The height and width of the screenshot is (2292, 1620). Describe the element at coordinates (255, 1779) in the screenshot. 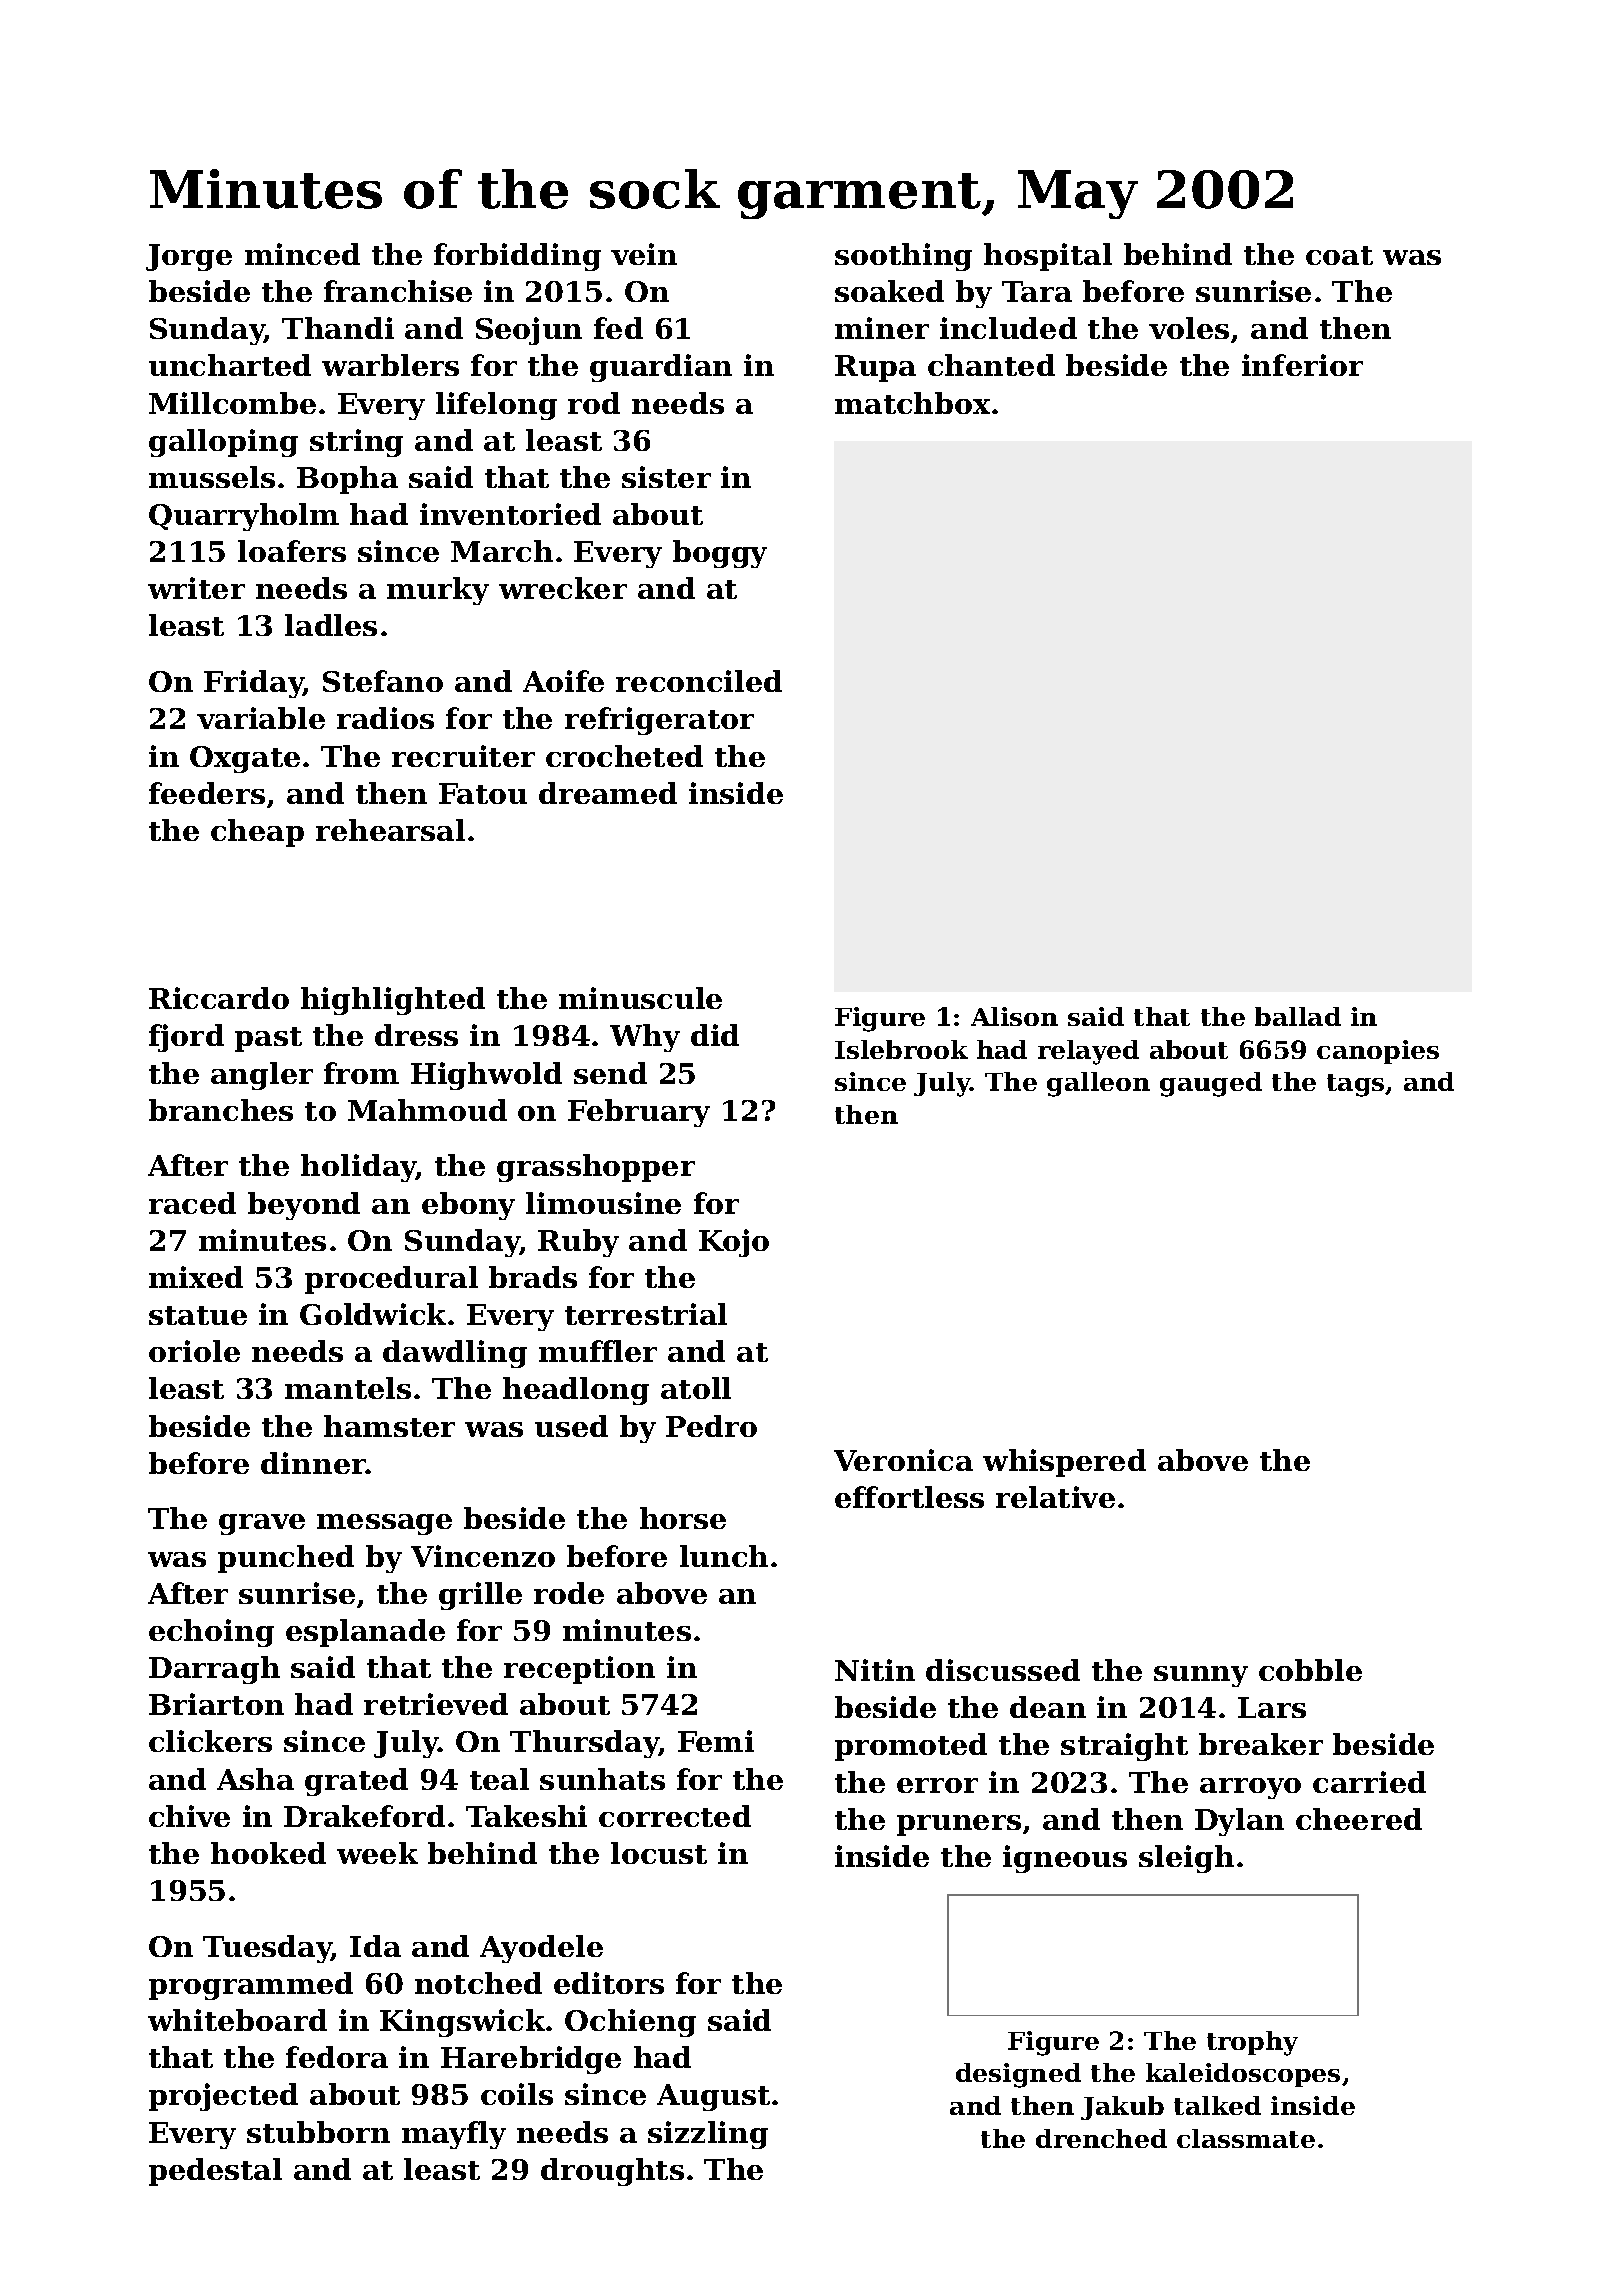

I see `Asha` at that location.
